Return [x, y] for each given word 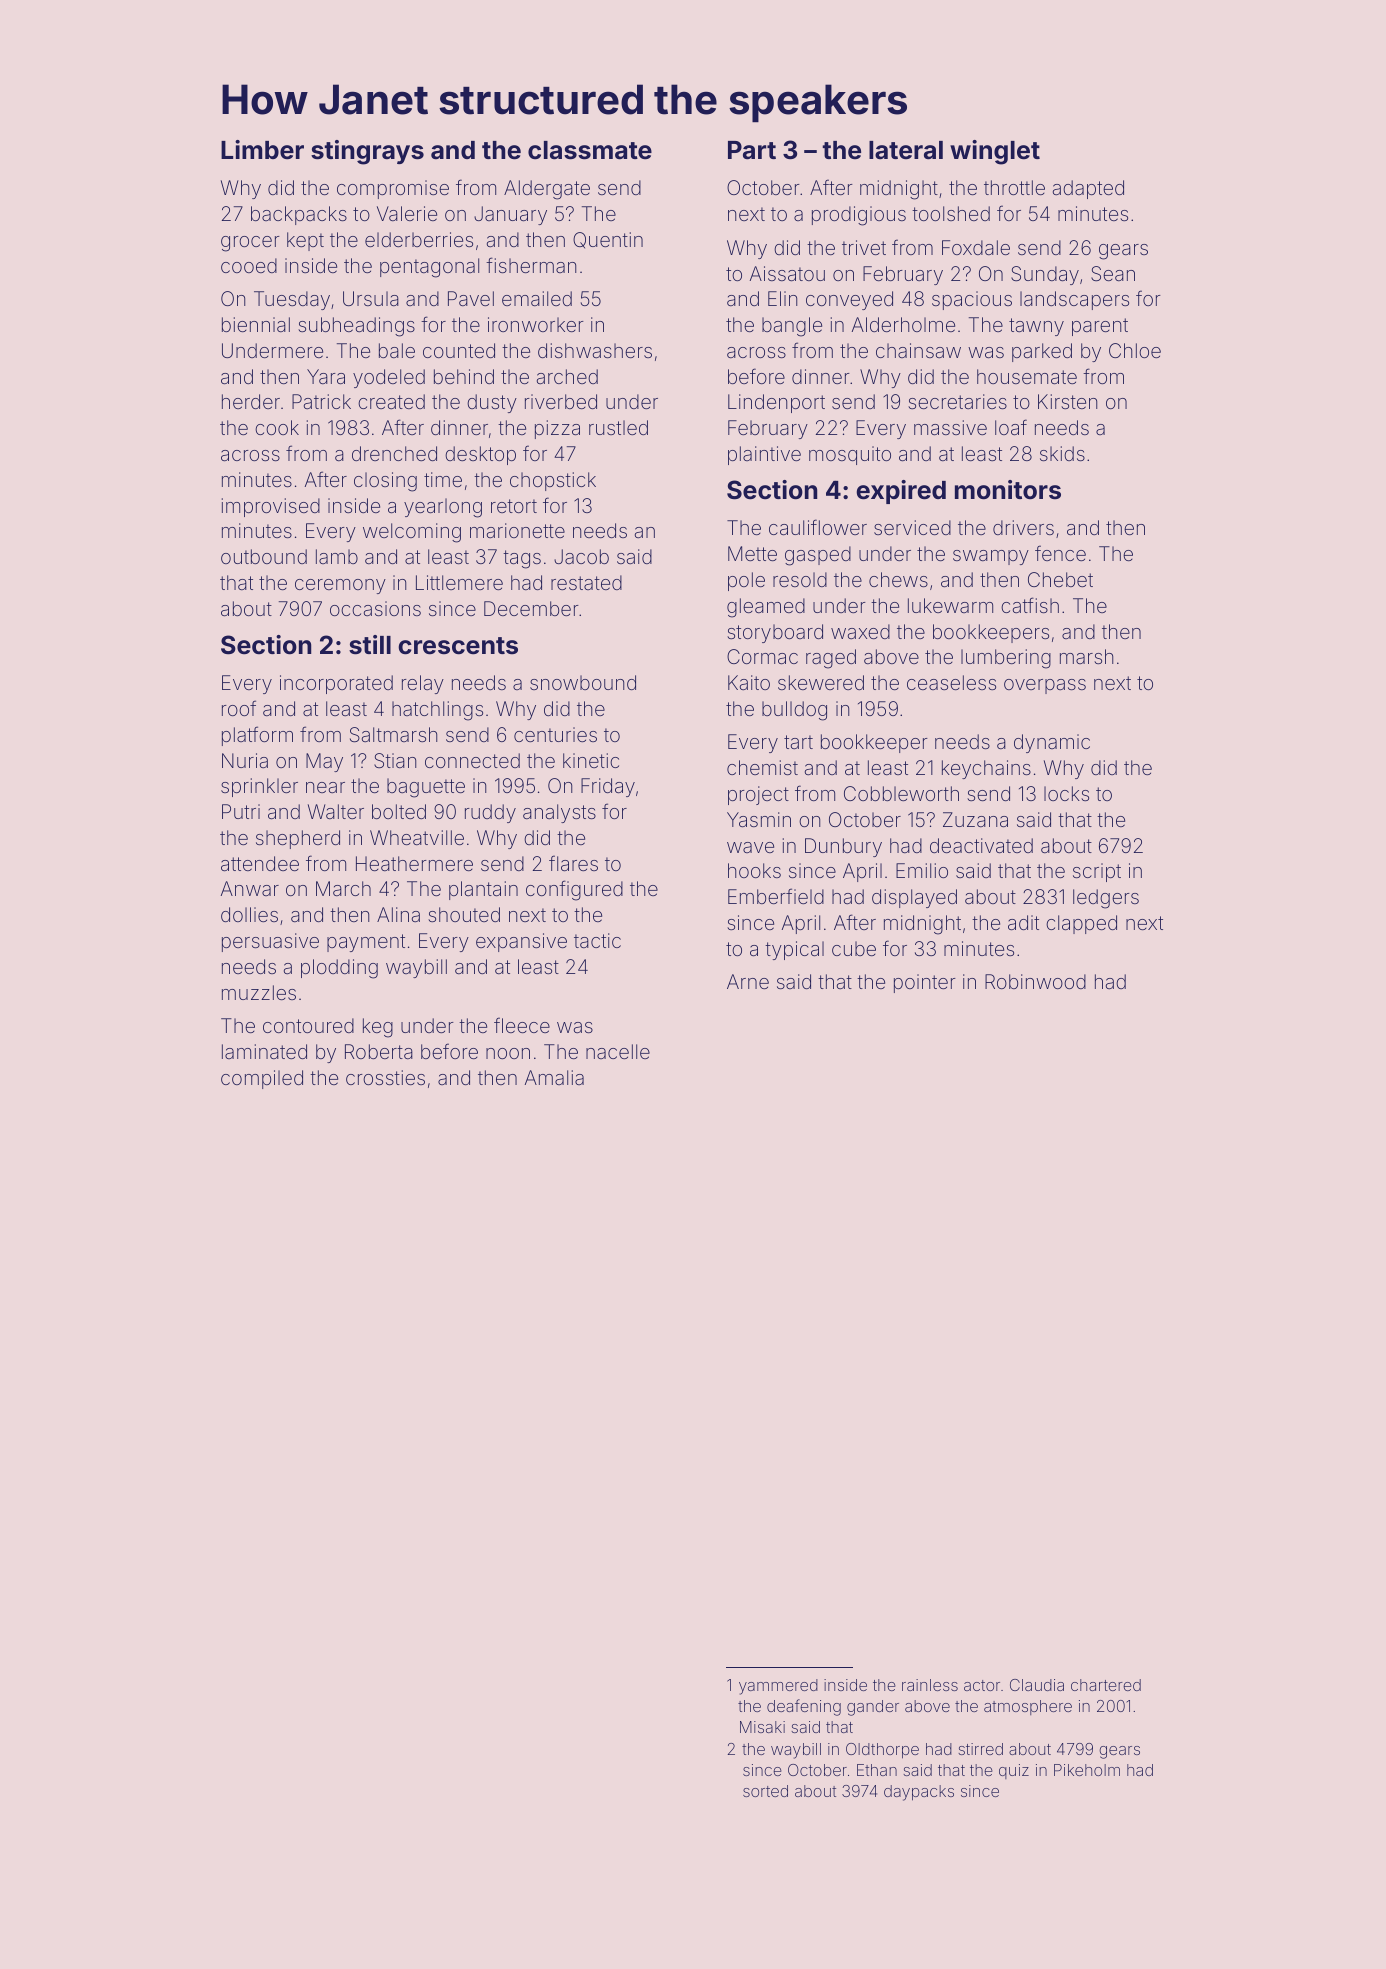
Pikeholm [1087, 1770]
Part [752, 150]
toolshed [951, 213]
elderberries [419, 239]
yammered [778, 1687]
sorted [765, 1791]
